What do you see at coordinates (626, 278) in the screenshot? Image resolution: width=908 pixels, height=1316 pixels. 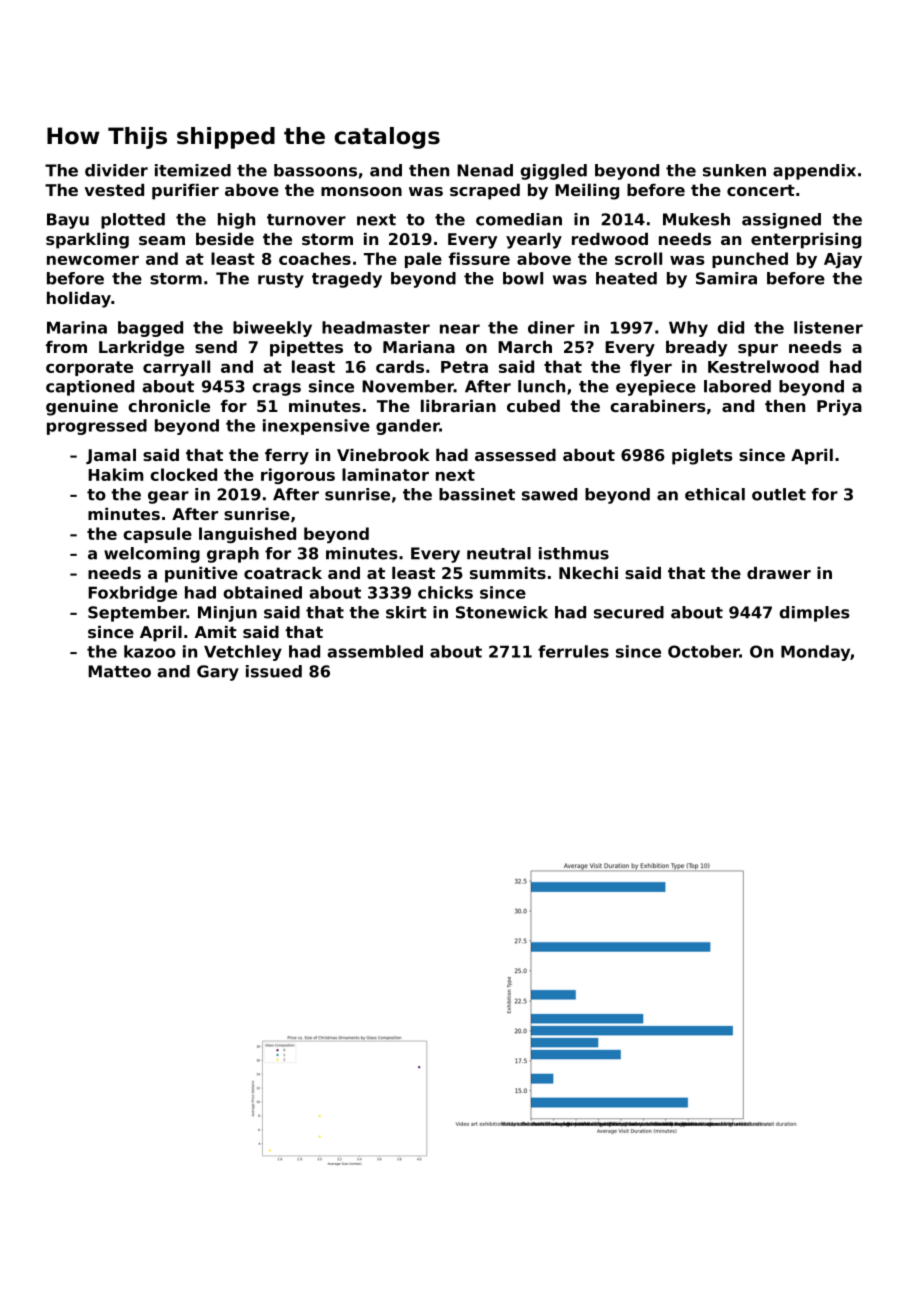 I see `heated` at bounding box center [626, 278].
